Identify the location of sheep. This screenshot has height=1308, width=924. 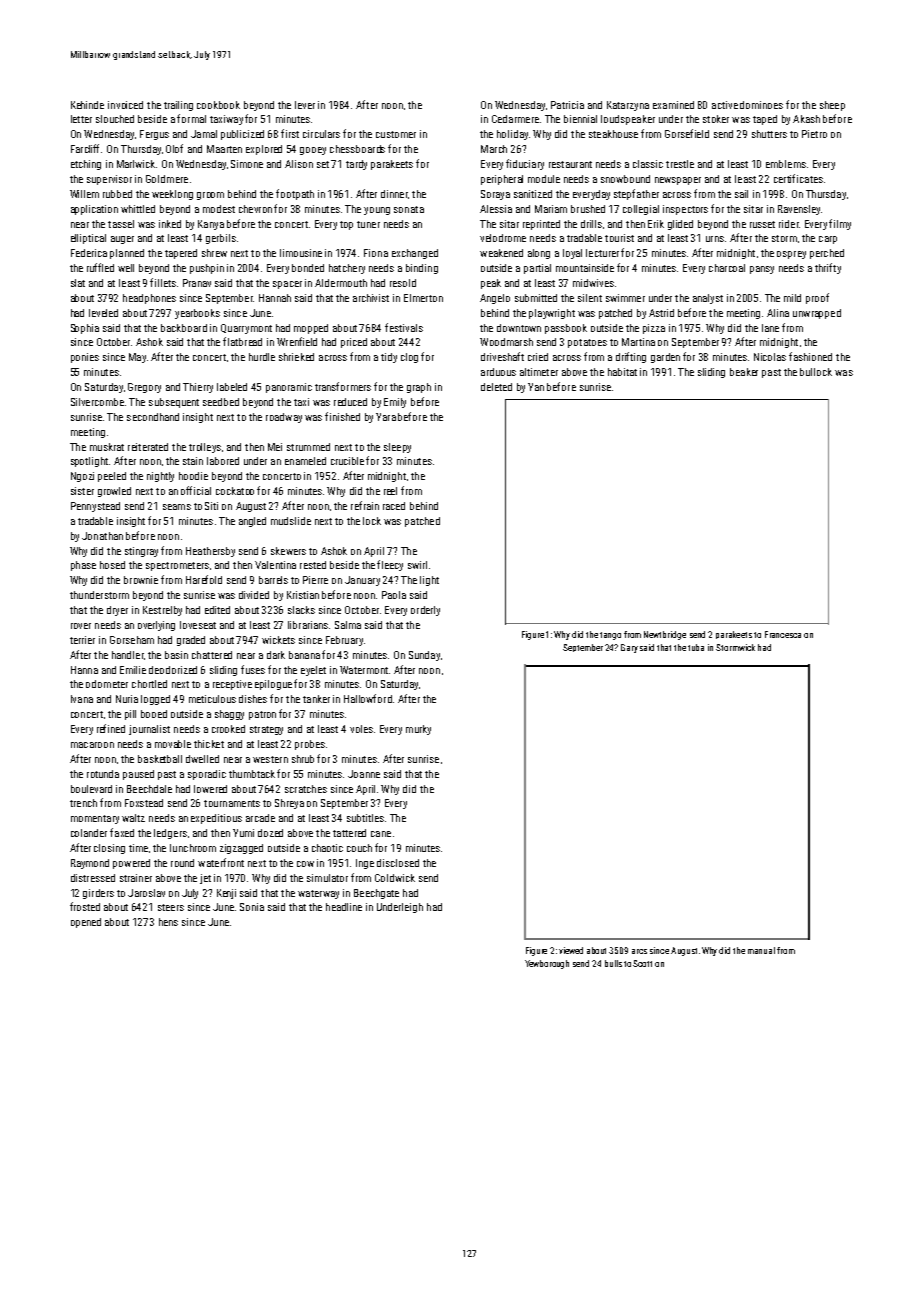
(832, 106).
